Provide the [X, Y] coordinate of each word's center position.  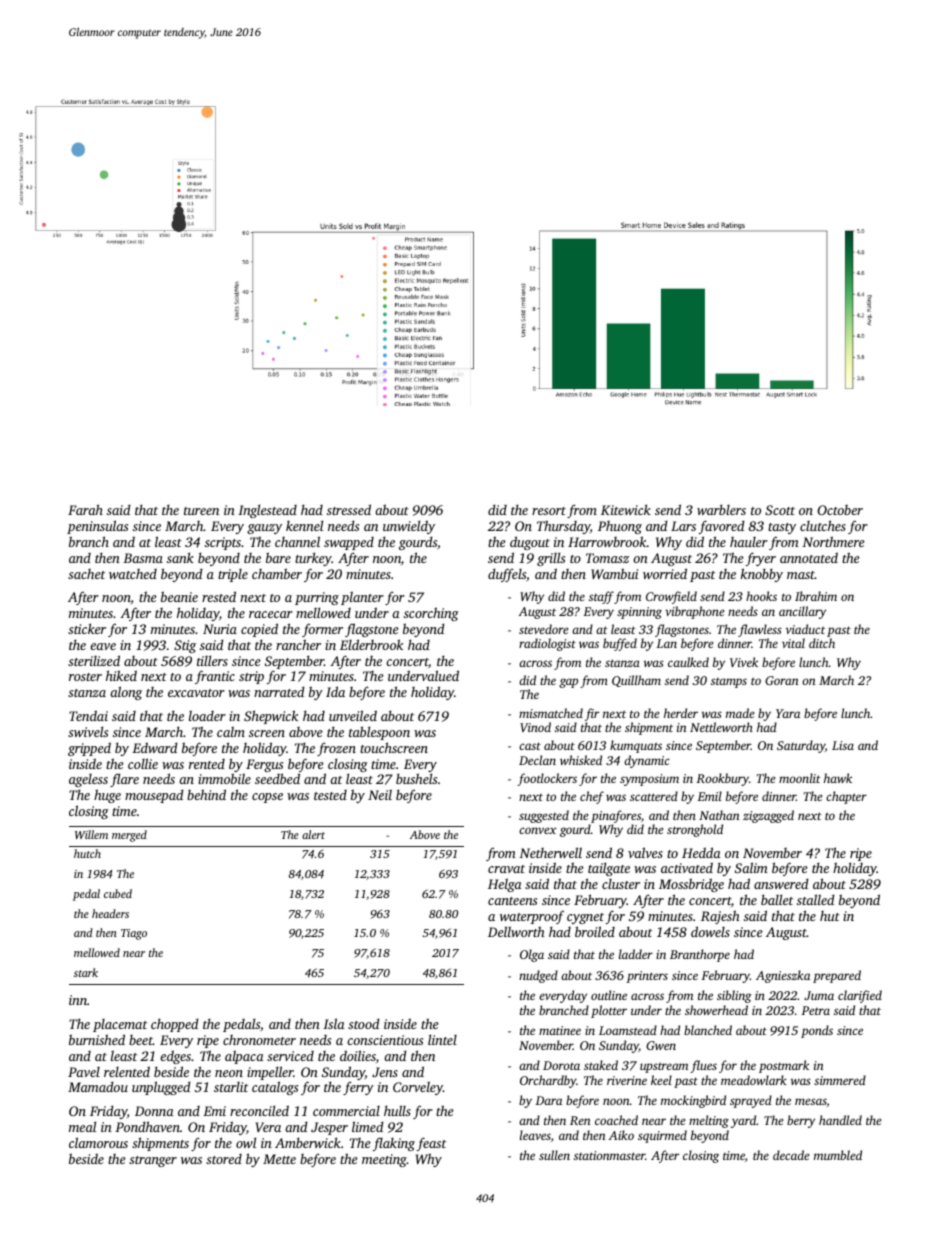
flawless [760, 630]
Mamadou [98, 1086]
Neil [380, 794]
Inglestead [267, 511]
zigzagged [768, 816]
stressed [349, 509]
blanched [708, 1030]
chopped [175, 1025]
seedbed [277, 778]
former [322, 630]
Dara [548, 1100]
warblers [721, 509]
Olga [532, 955]
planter [362, 598]
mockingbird [693, 1101]
